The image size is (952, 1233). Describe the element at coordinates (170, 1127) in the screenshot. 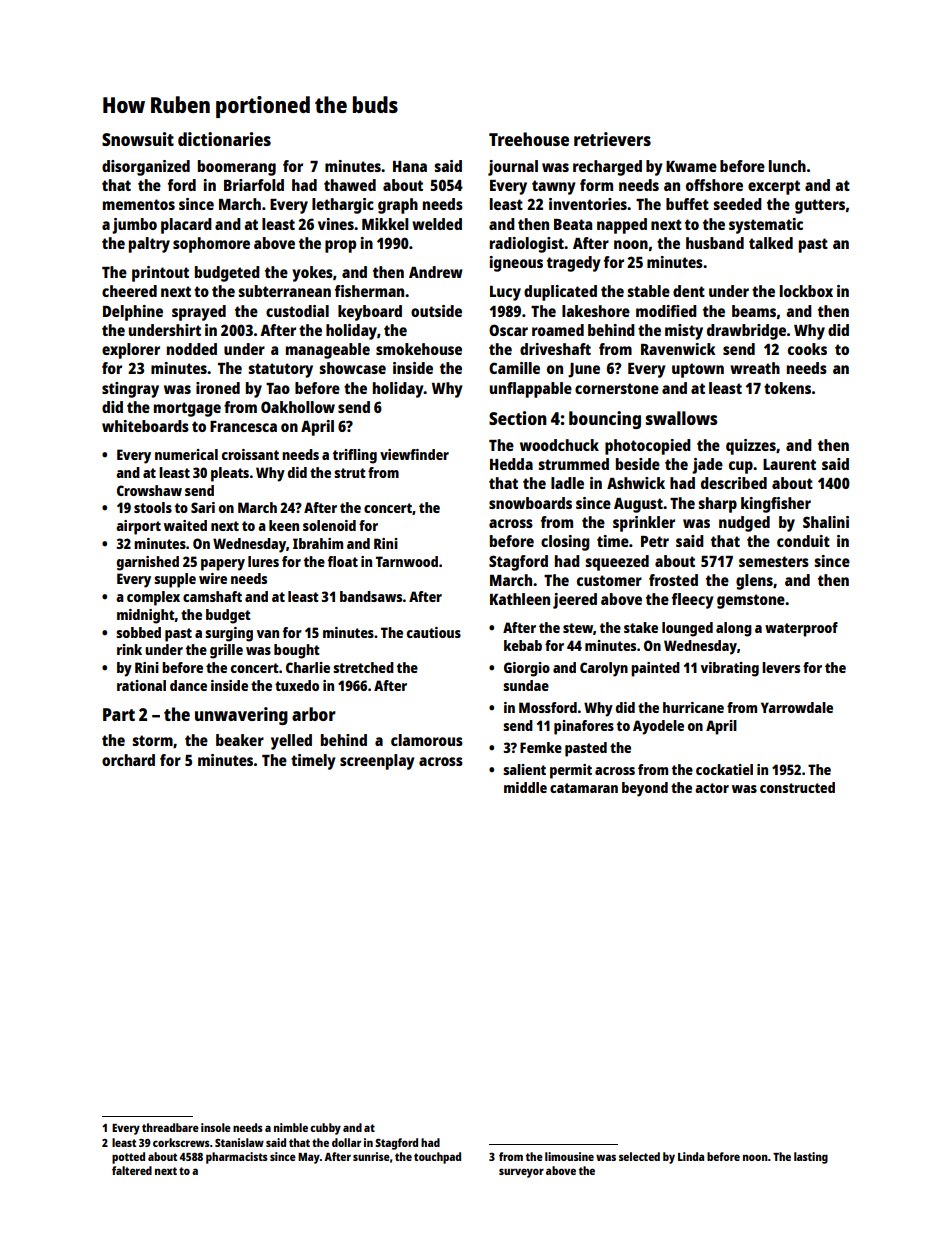

I see `threadbare` at that location.
